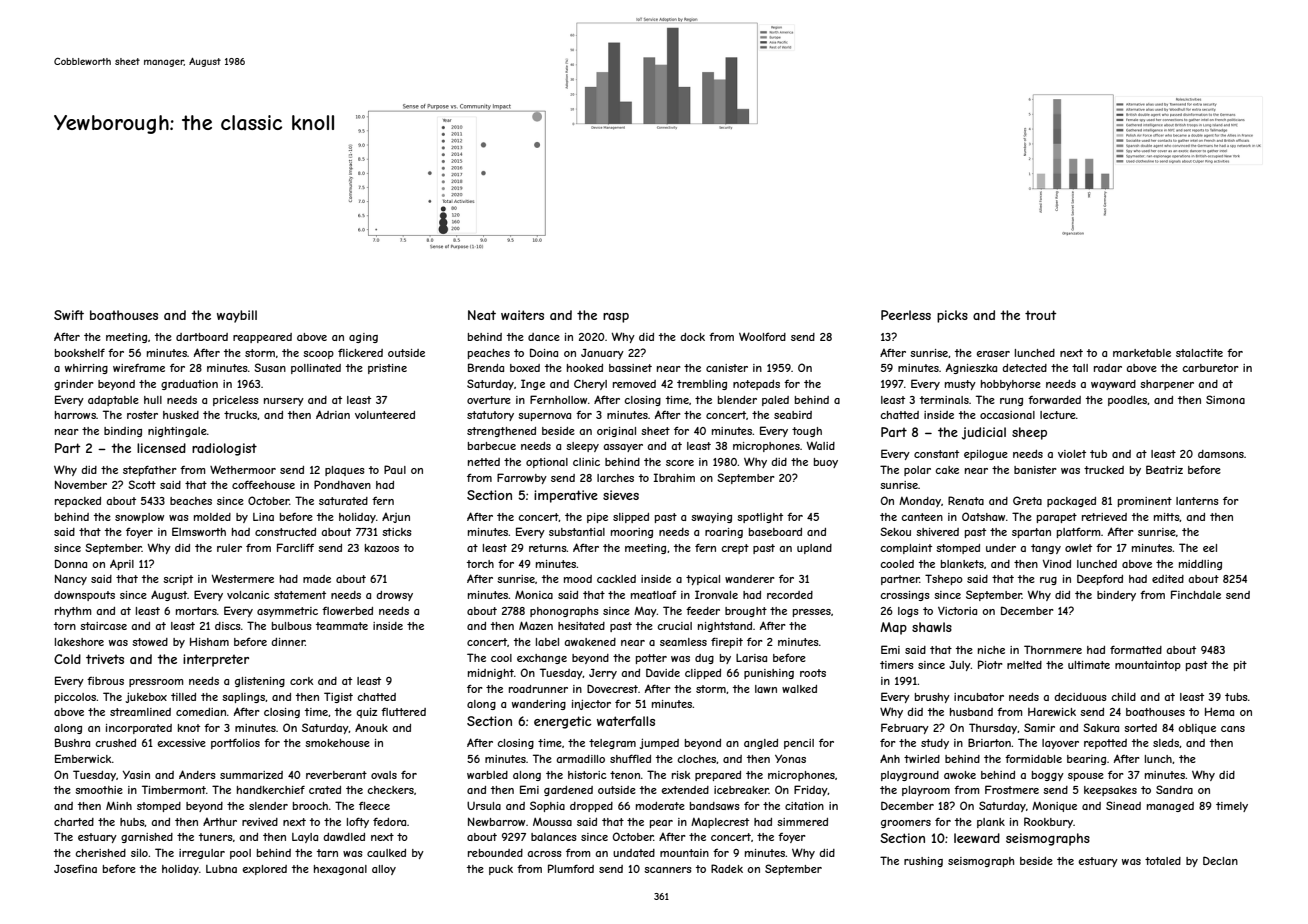  What do you see at coordinates (344, 837) in the page?
I see `dawdled` at bounding box center [344, 837].
